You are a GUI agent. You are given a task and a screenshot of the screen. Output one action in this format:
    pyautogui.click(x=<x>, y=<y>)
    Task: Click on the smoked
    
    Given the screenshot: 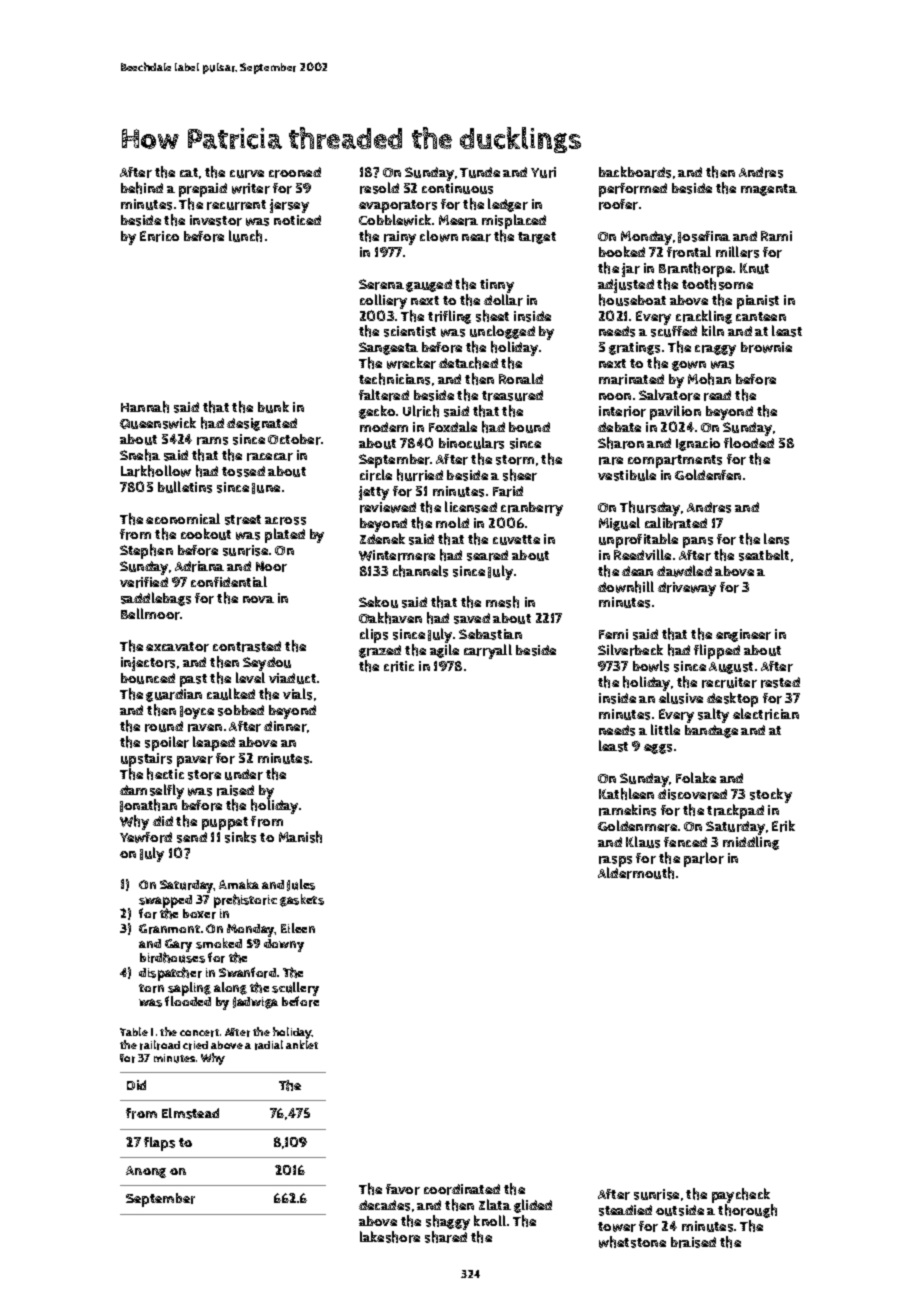 What is the action you would take?
    pyautogui.click(x=219, y=943)
